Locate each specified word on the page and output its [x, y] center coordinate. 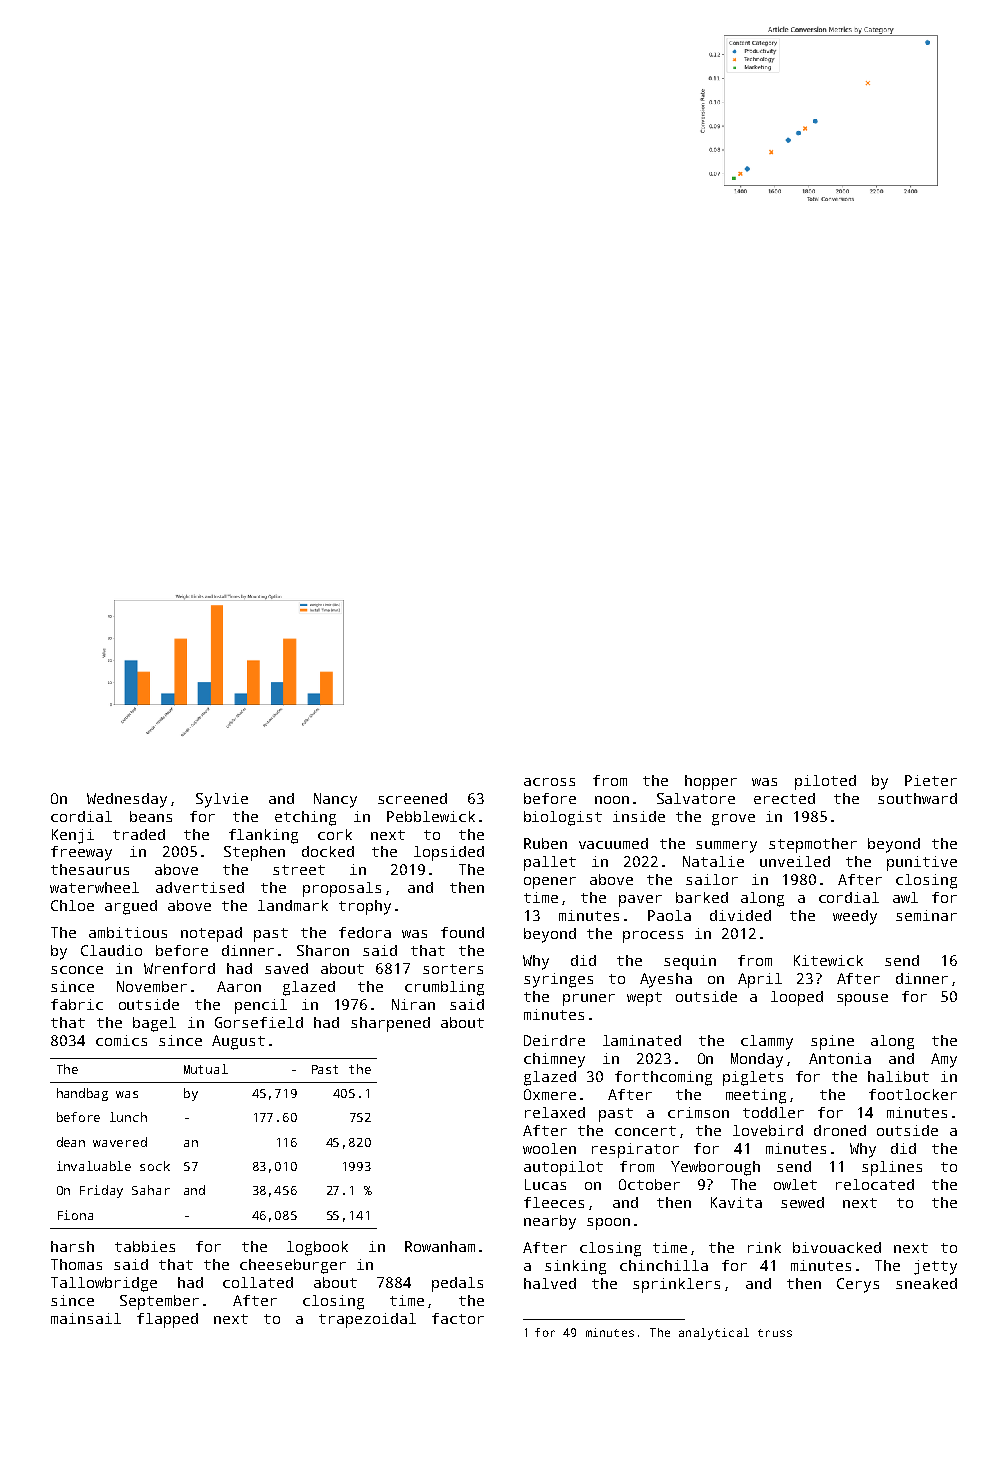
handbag [82, 1094]
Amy [944, 1060]
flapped [167, 1320]
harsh [72, 1246]
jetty [935, 1267]
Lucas [545, 1184]
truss [775, 1333]
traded [139, 834]
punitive [922, 863]
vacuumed [613, 843]
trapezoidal [367, 1320]
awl [905, 897]
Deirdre [554, 1040]
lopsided [449, 853]
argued [131, 907]
